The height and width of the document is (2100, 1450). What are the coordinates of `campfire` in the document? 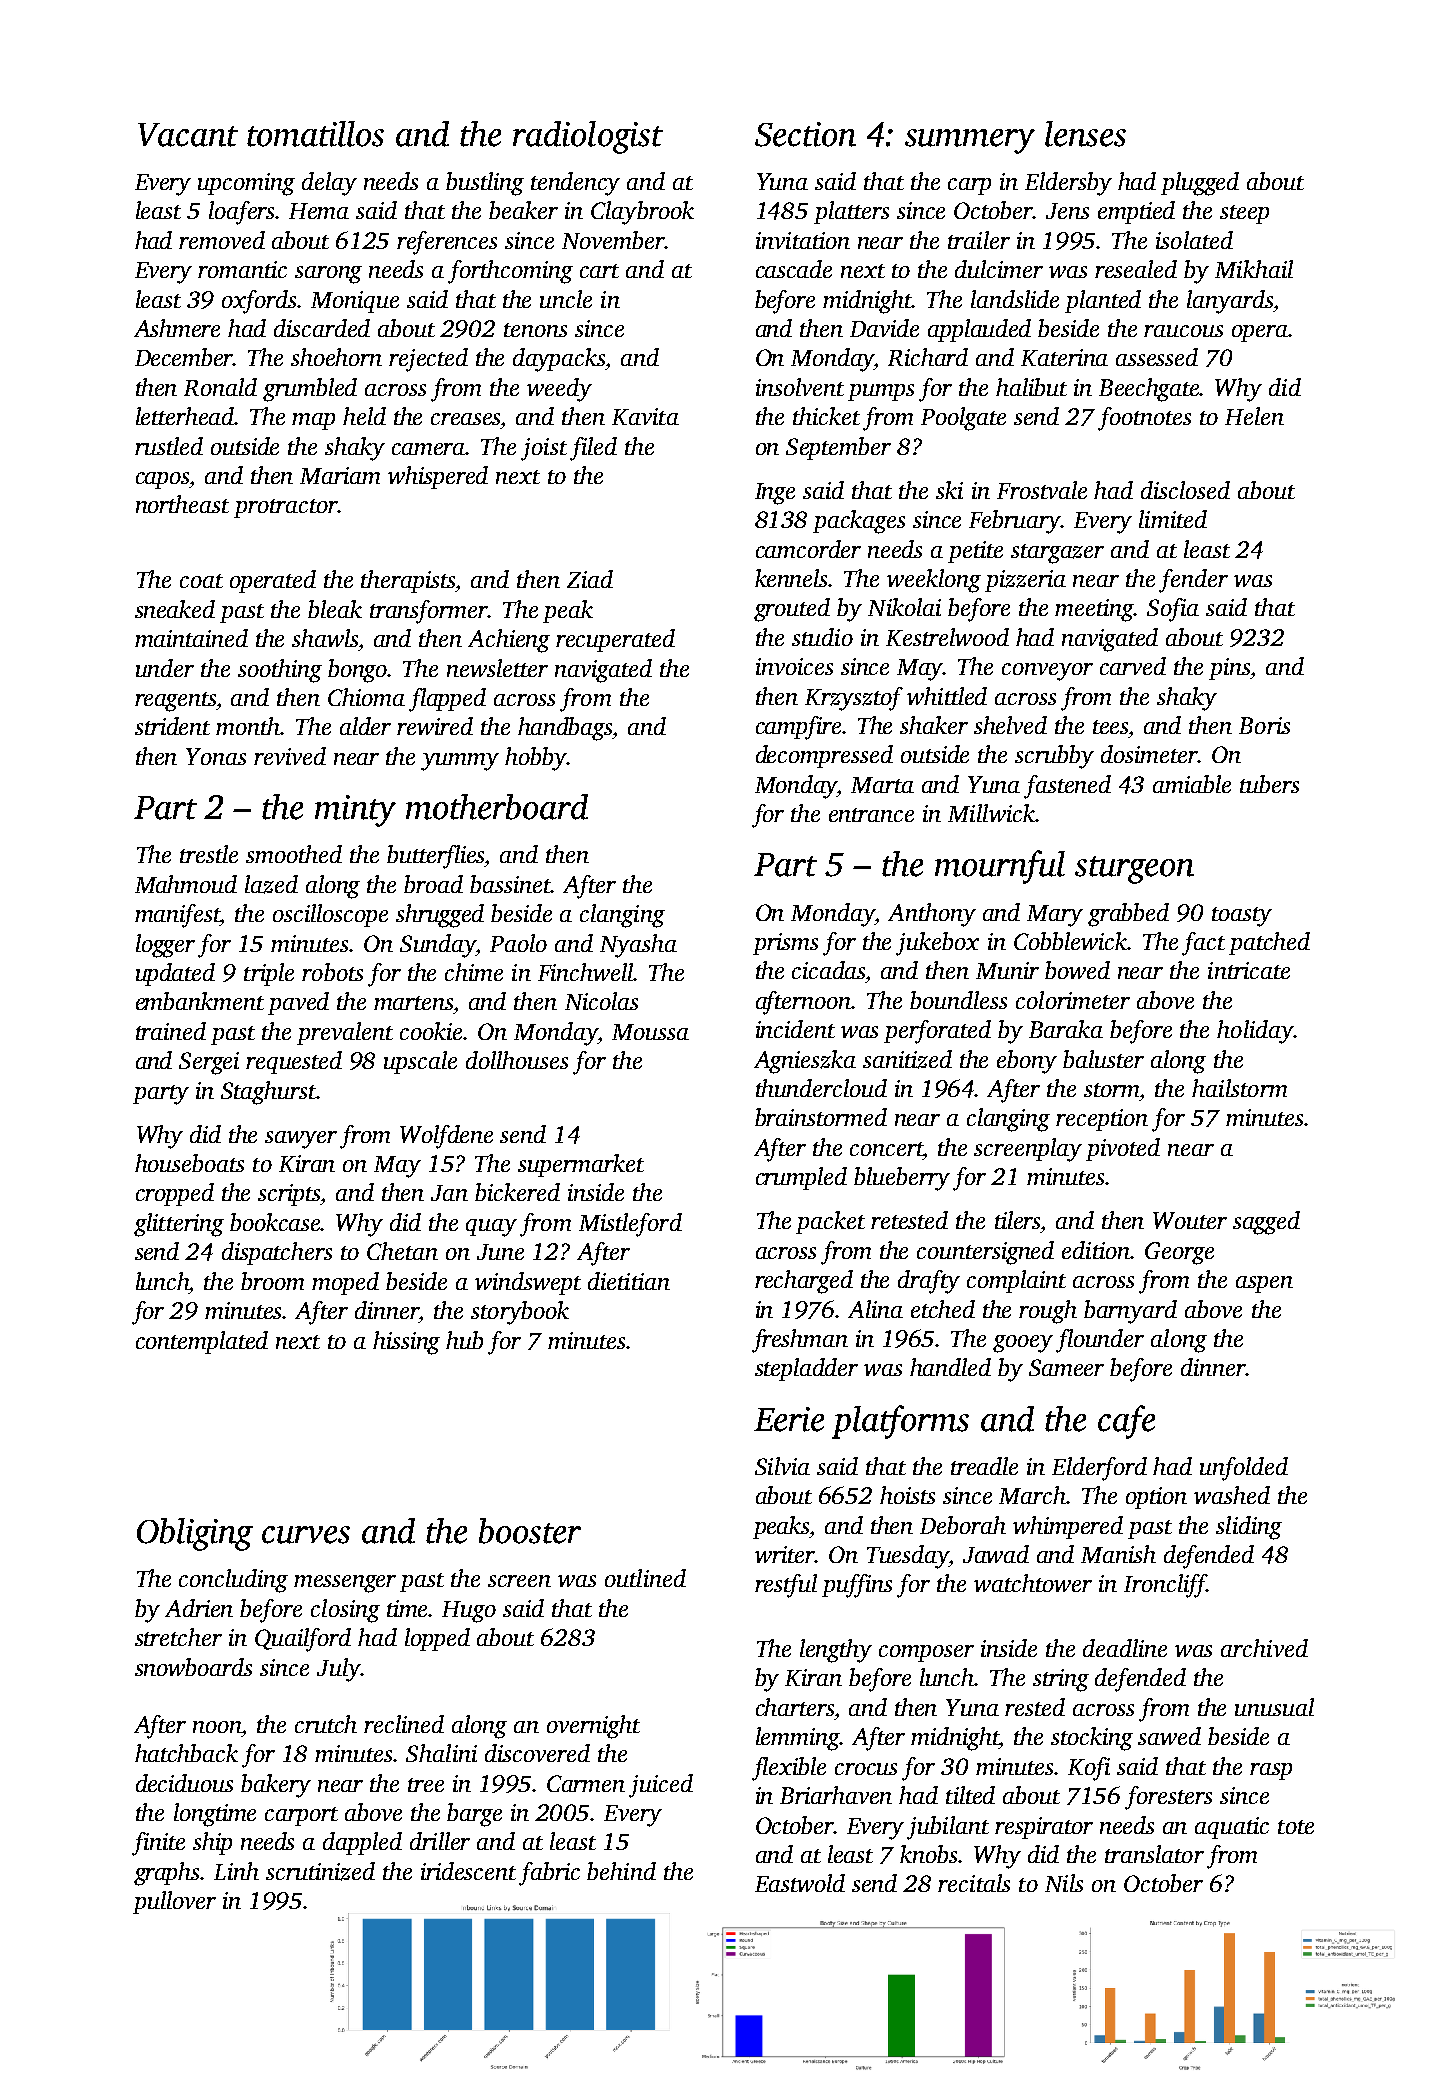 It's located at (799, 728).
